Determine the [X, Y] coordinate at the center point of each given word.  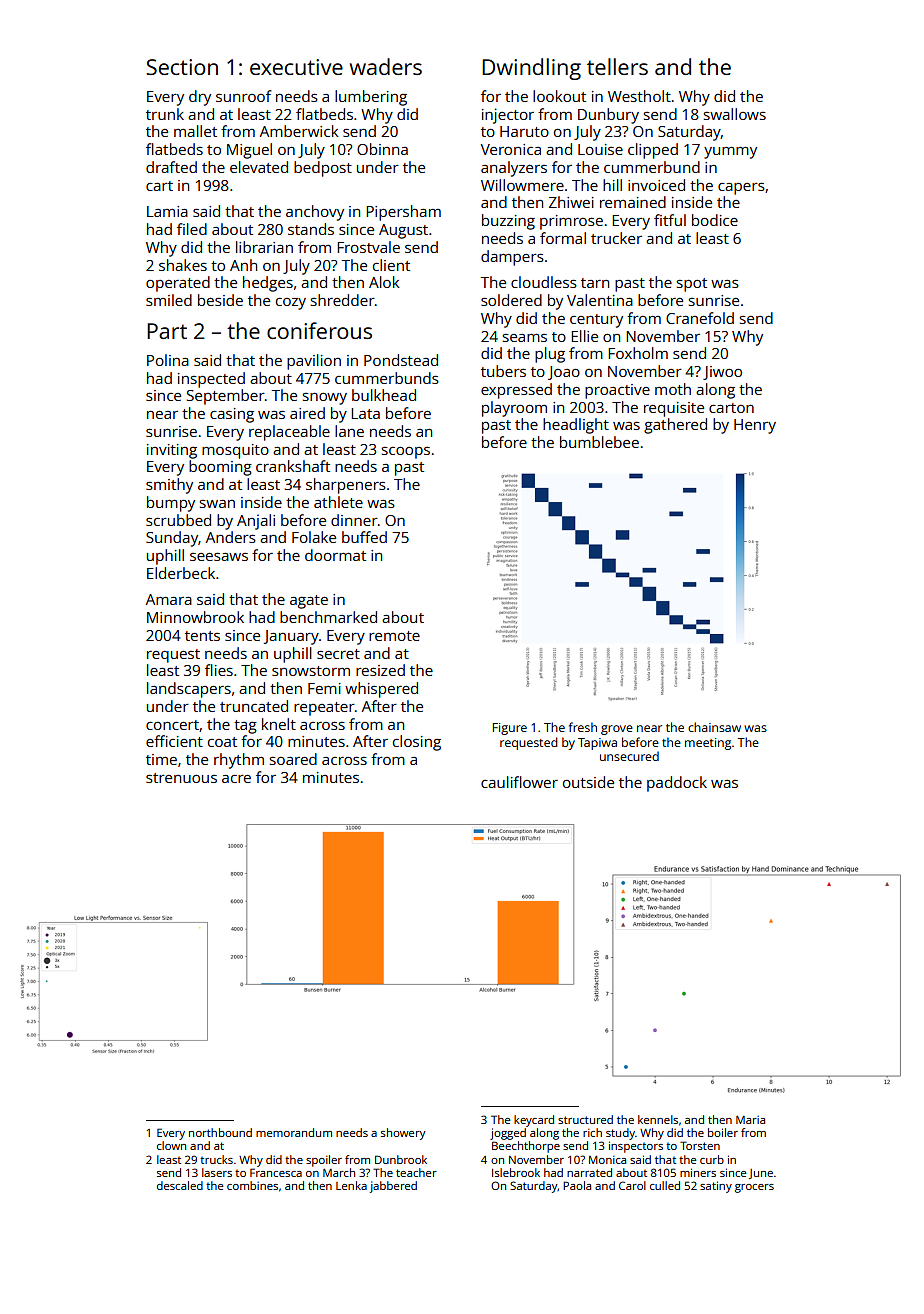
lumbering [371, 98]
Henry [755, 426]
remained [633, 202]
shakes [183, 265]
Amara [169, 599]
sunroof [244, 96]
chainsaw [714, 727]
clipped [653, 151]
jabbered [393, 1187]
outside [588, 782]
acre [236, 779]
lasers [217, 1172]
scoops [406, 453]
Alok [384, 282]
